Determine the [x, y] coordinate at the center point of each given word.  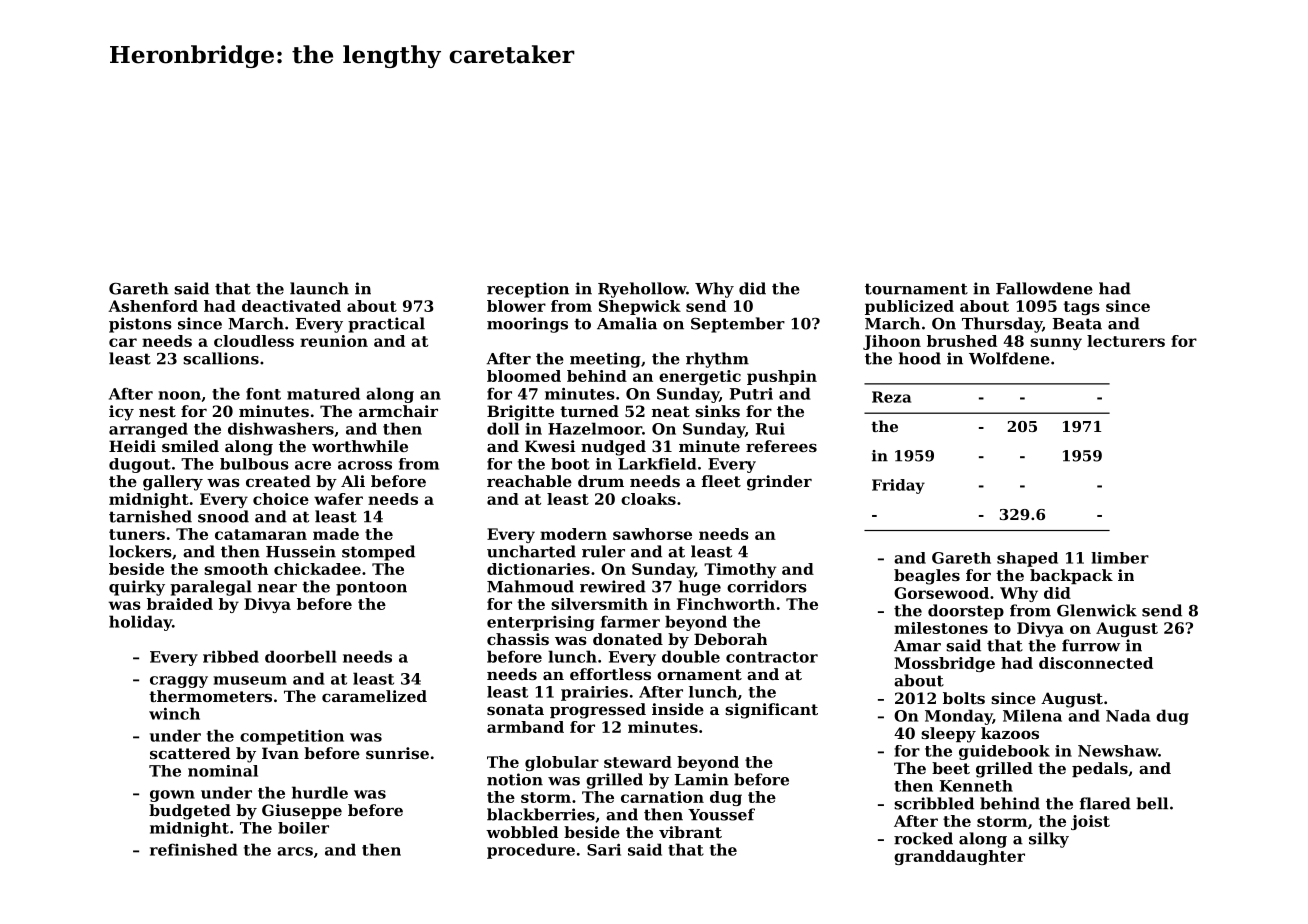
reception [528, 290]
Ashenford [153, 306]
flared [1105, 803]
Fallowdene [1044, 288]
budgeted [190, 812]
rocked [923, 838]
